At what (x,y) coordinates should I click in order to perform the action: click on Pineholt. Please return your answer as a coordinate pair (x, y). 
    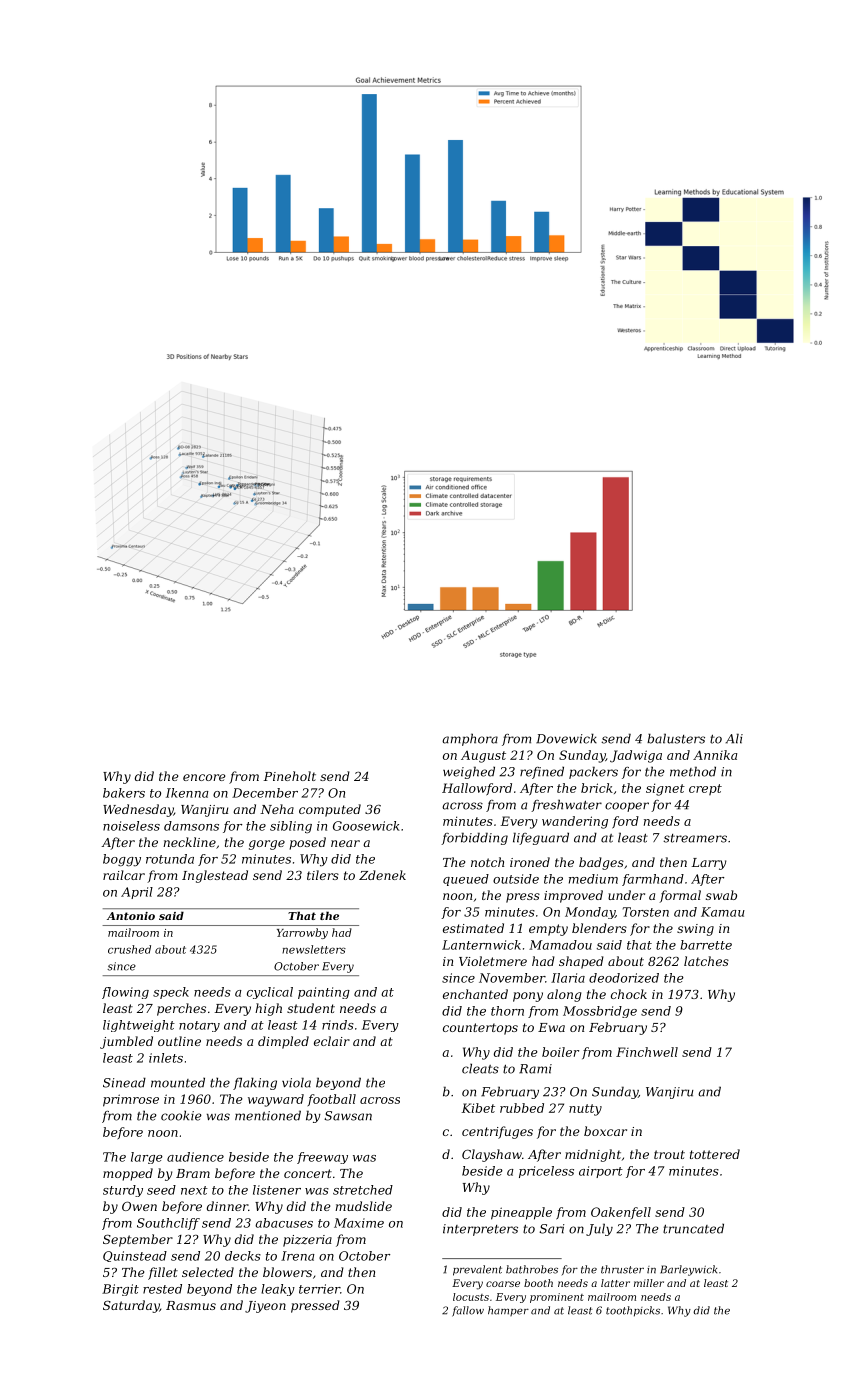
    Looking at the image, I should click on (290, 776).
